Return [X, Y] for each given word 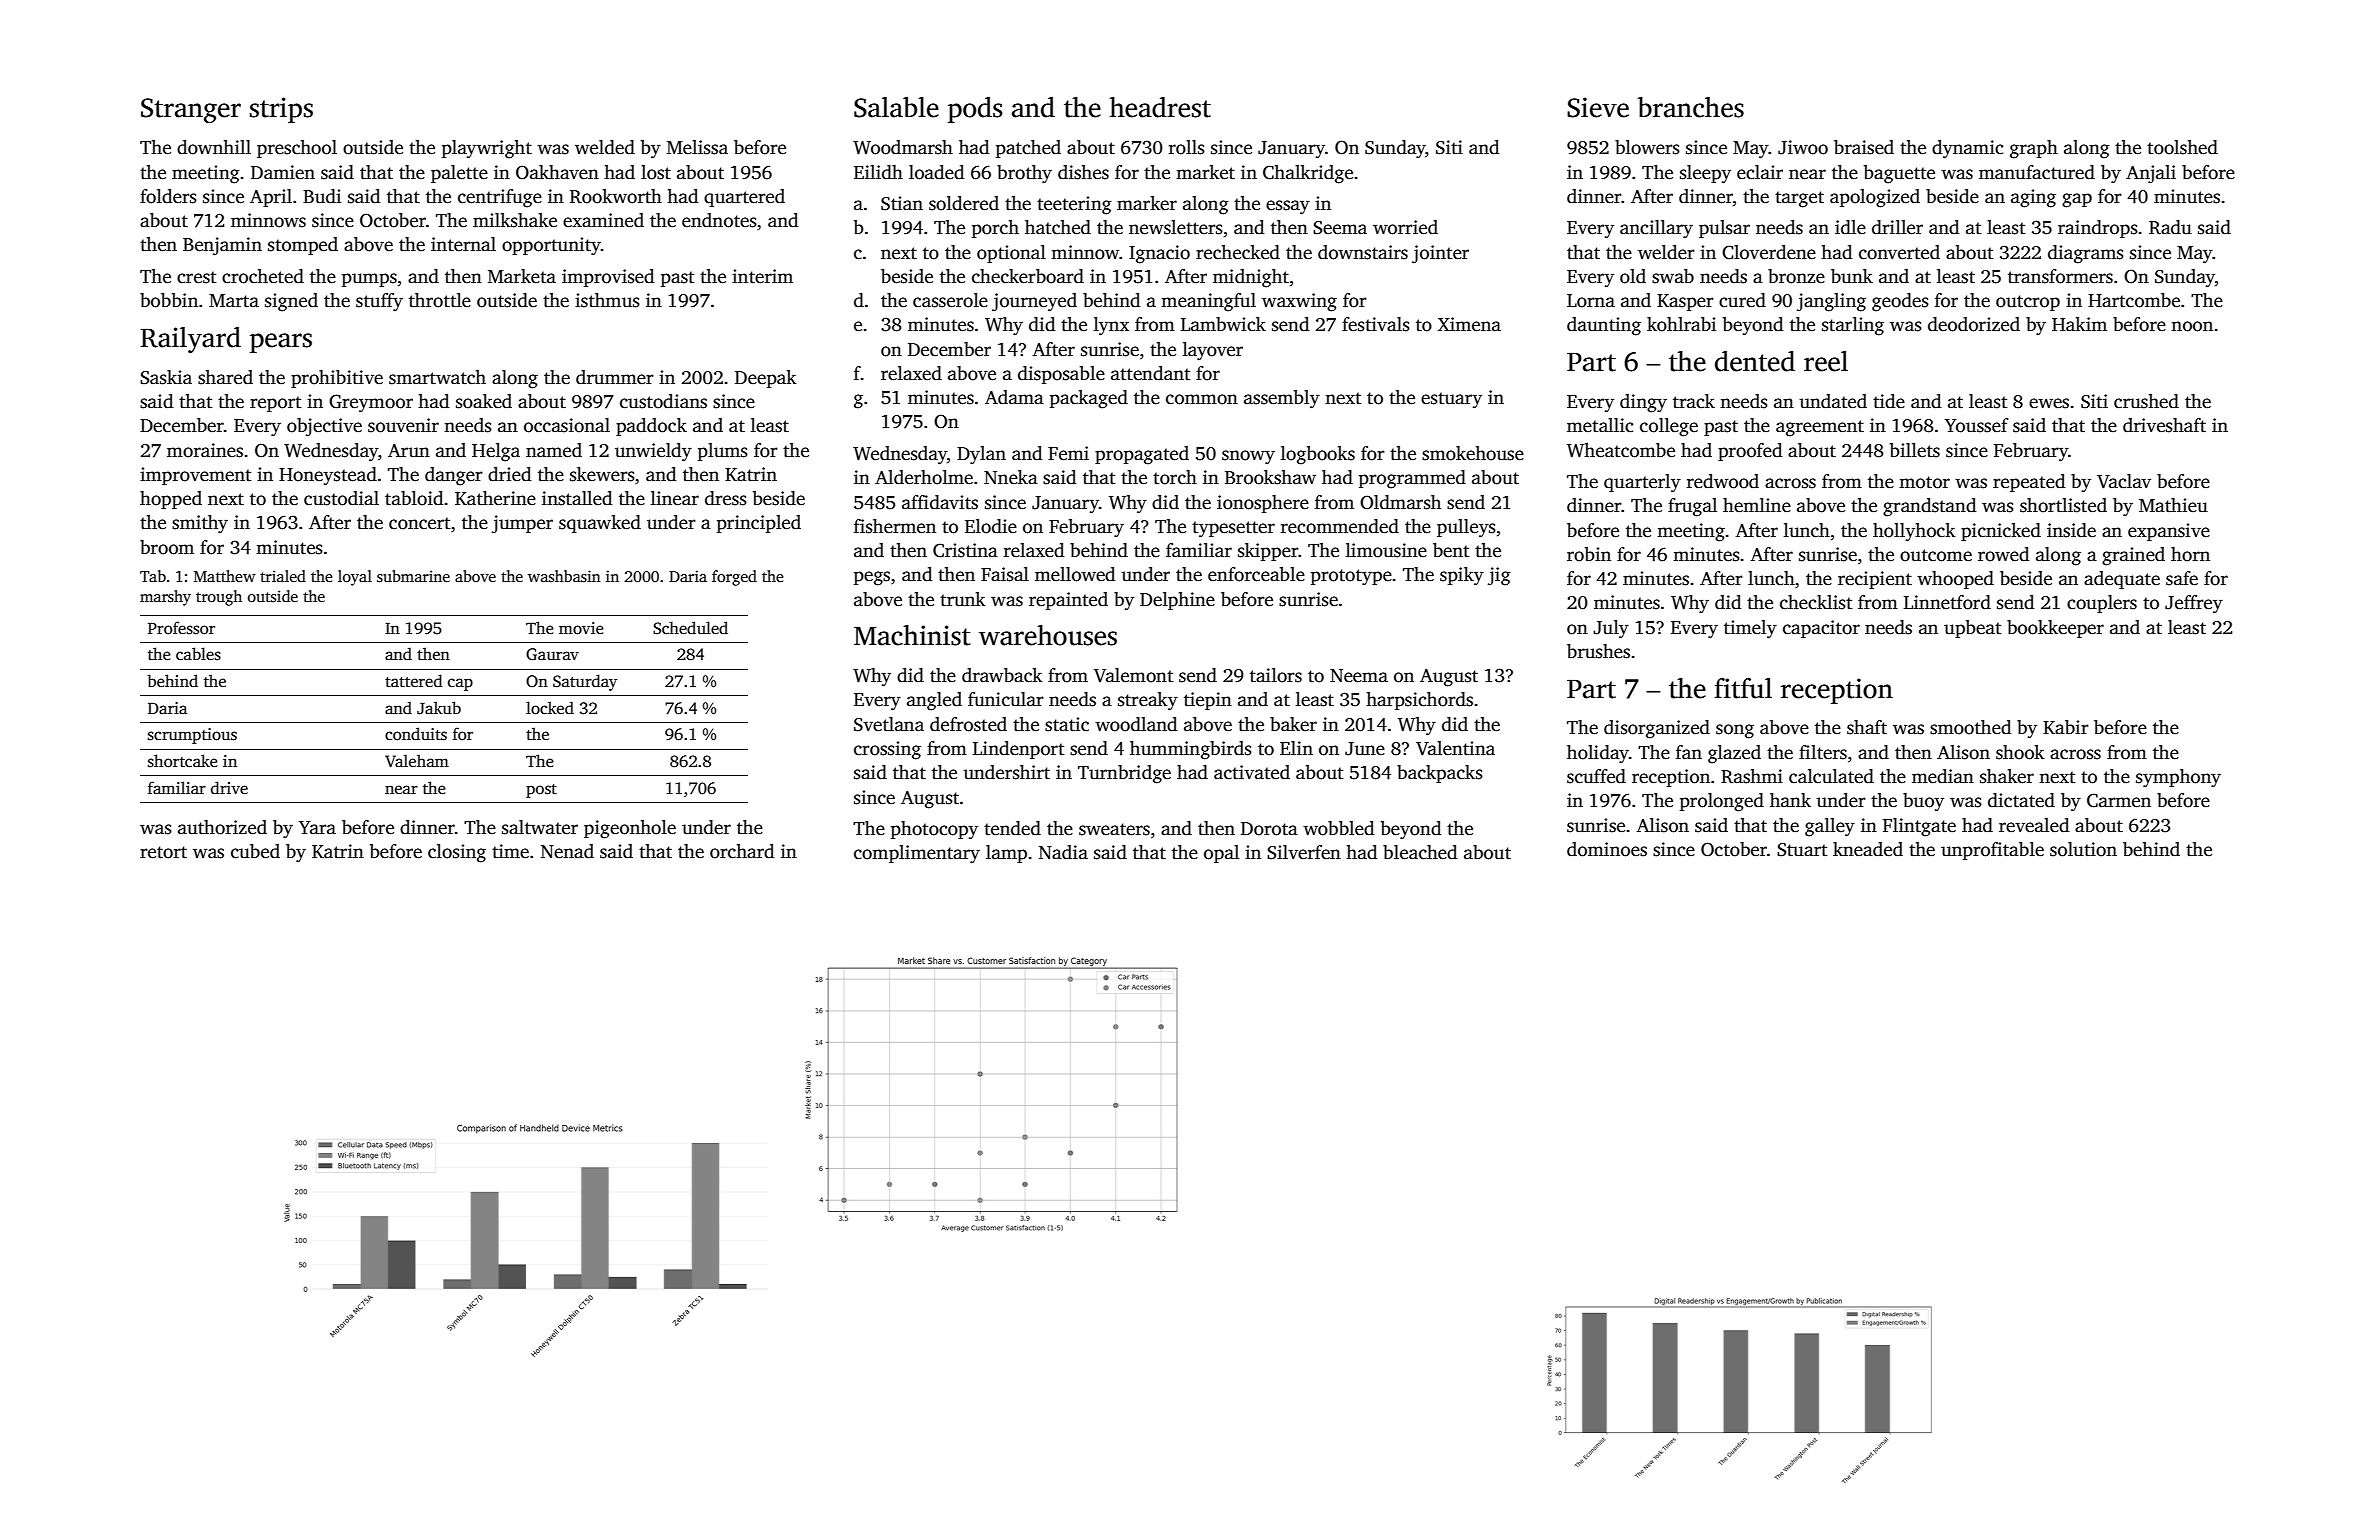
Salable [896, 107]
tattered [414, 681]
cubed [255, 851]
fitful [1743, 688]
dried [509, 474]
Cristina [965, 550]
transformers [2060, 276]
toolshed [2182, 147]
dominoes [1607, 849]
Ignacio [1159, 254]
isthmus [607, 300]
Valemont [1134, 675]
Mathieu [2173, 505]
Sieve [1598, 107]
